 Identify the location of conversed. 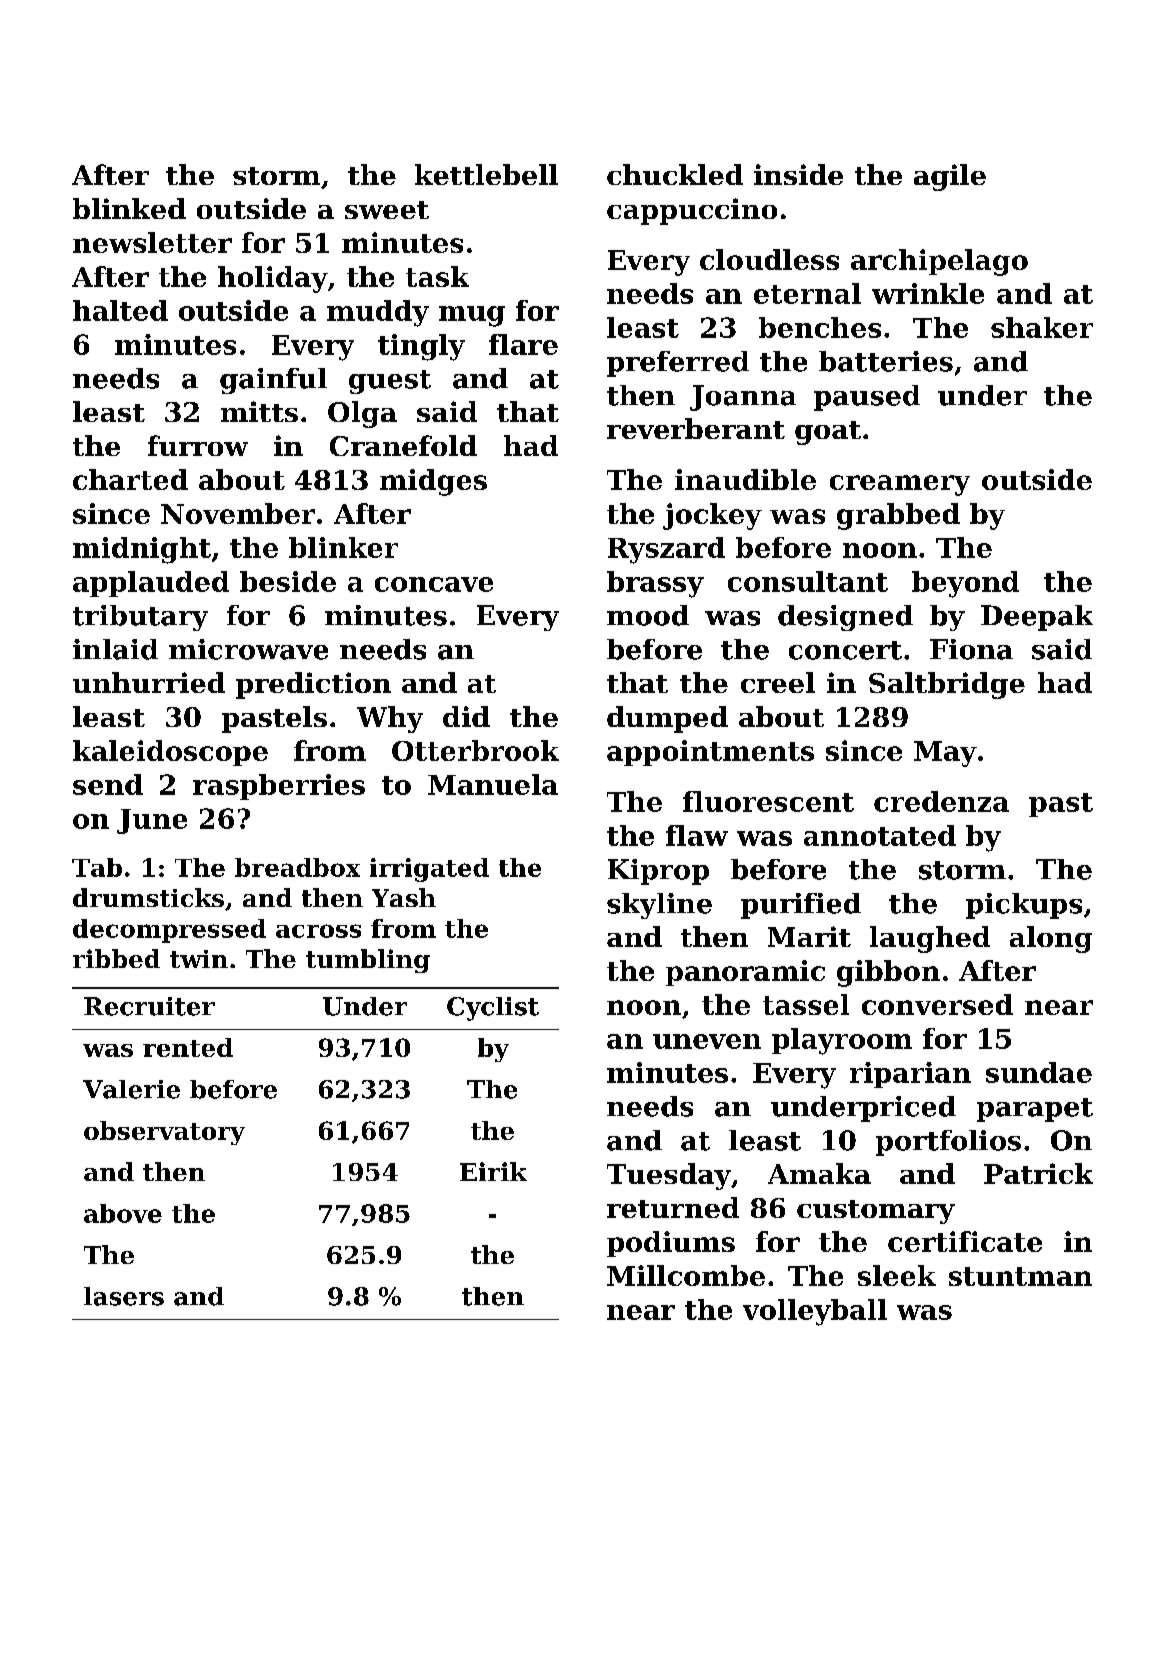
(937, 1004).
